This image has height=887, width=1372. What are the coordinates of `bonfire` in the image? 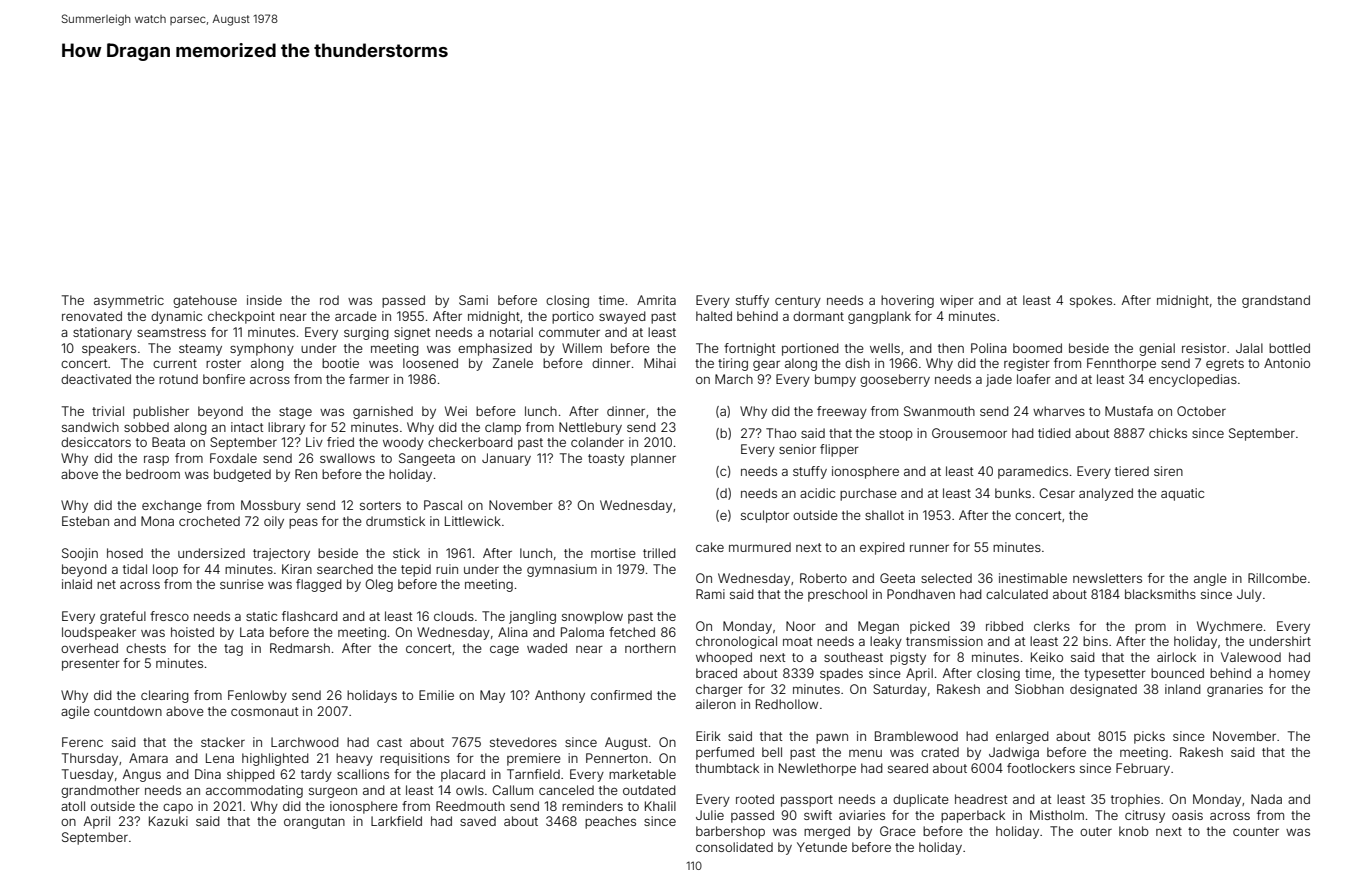 It's located at (224, 379).
